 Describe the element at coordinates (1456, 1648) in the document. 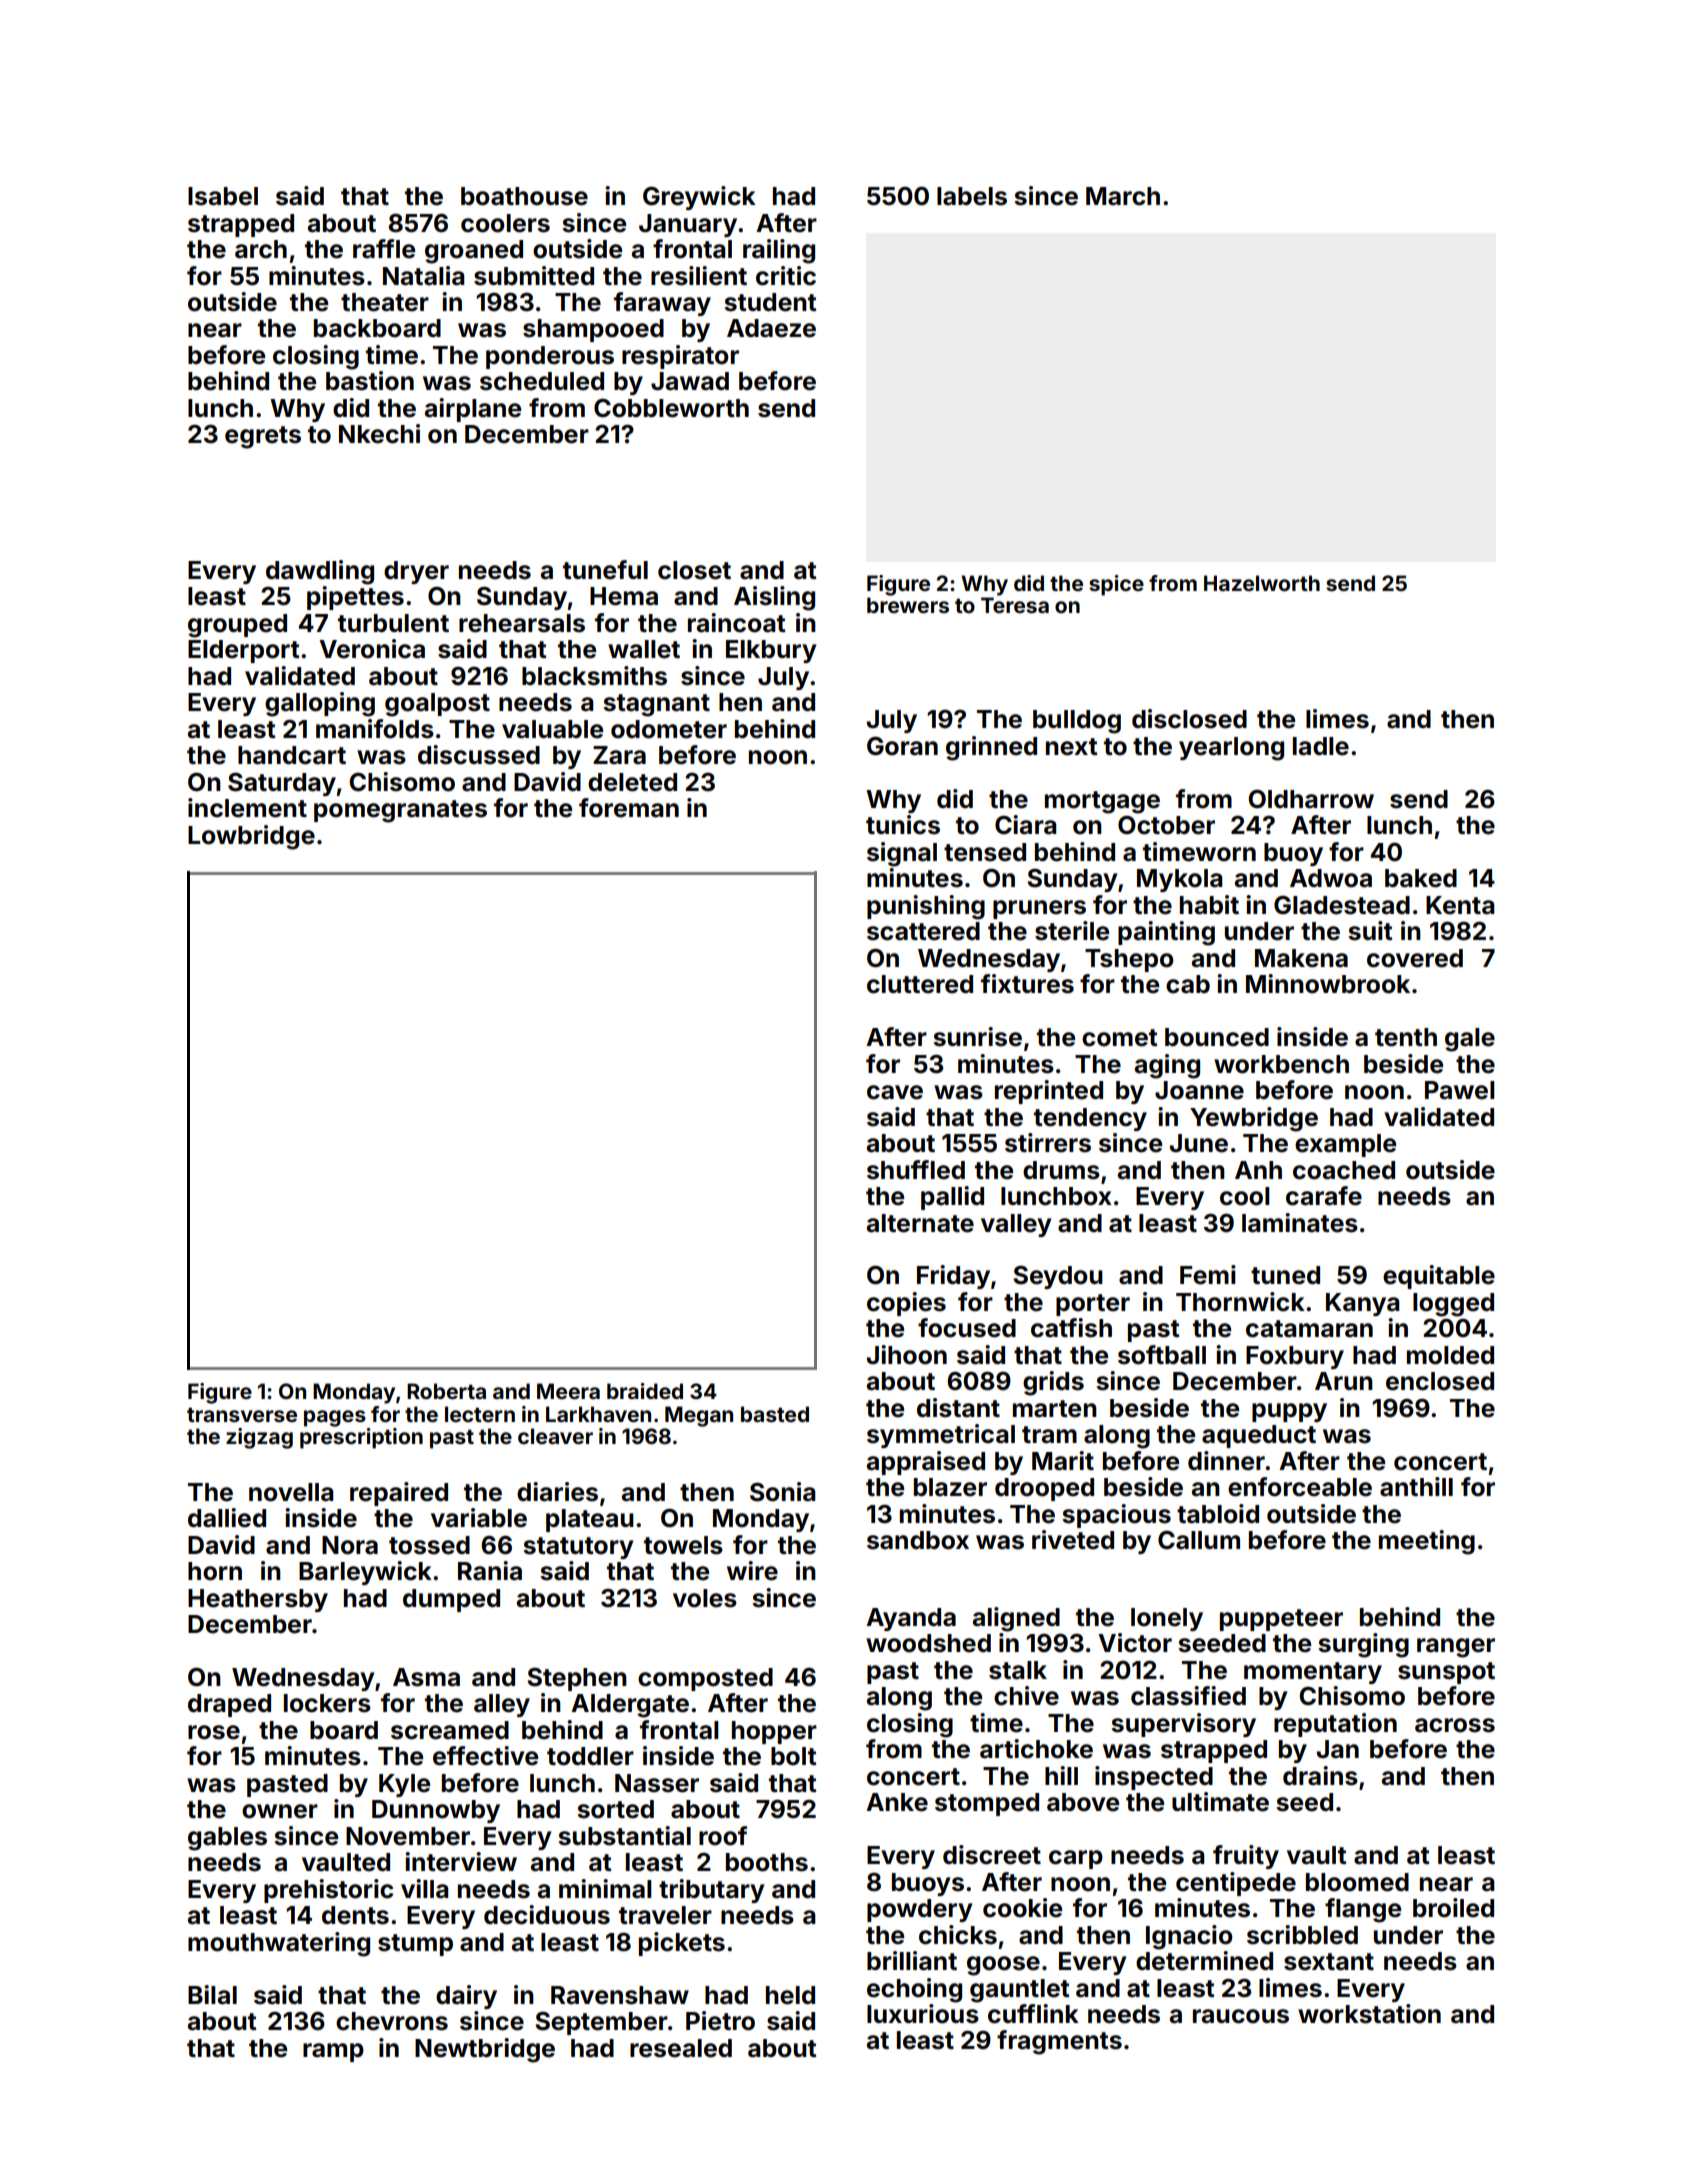

I see `ranger` at that location.
